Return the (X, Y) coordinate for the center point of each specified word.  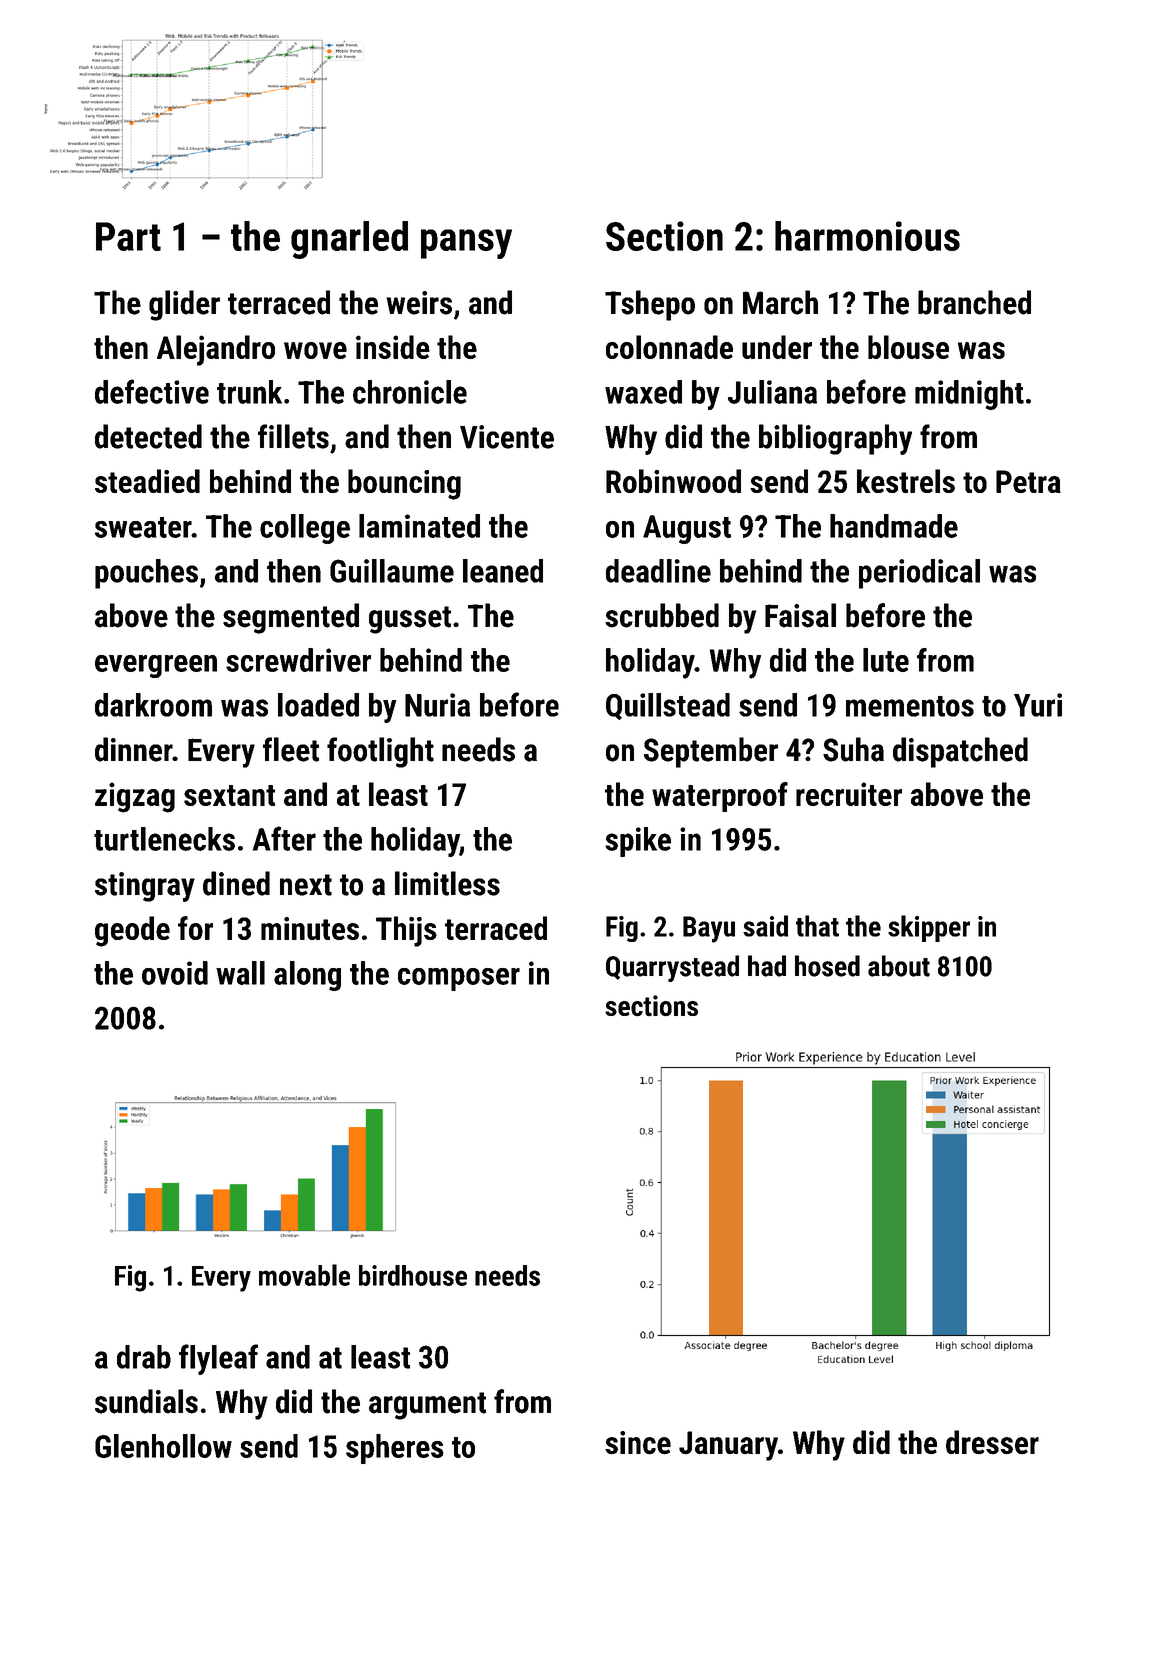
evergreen (156, 666)
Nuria (437, 705)
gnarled (349, 240)
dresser (992, 1442)
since (638, 1443)
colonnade (669, 347)
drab (144, 1357)
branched (974, 302)
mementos (910, 706)
